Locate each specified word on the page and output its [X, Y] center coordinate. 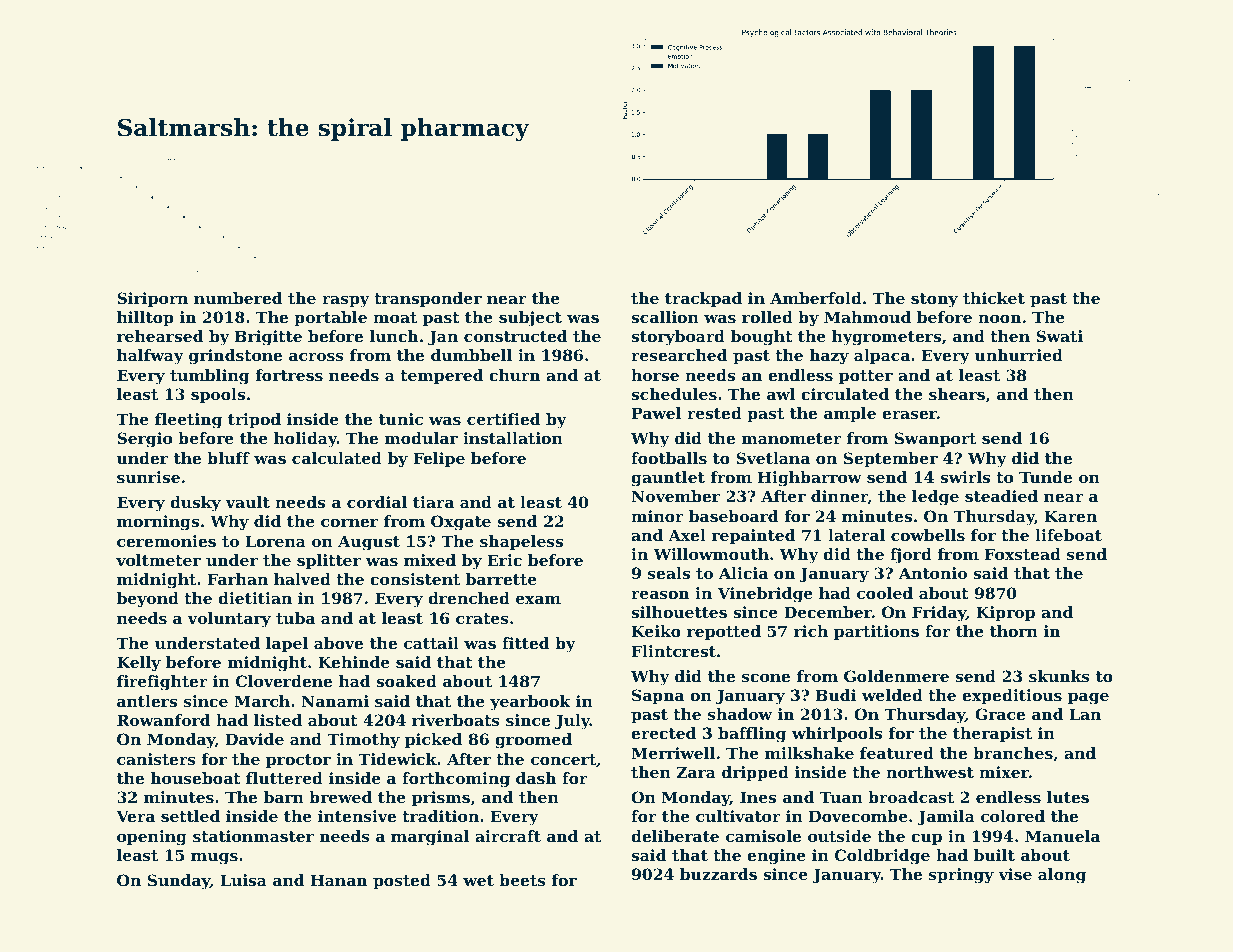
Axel [687, 535]
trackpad [703, 299]
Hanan [339, 880]
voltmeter [158, 560]
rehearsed [160, 336]
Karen [1071, 516]
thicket [994, 298]
